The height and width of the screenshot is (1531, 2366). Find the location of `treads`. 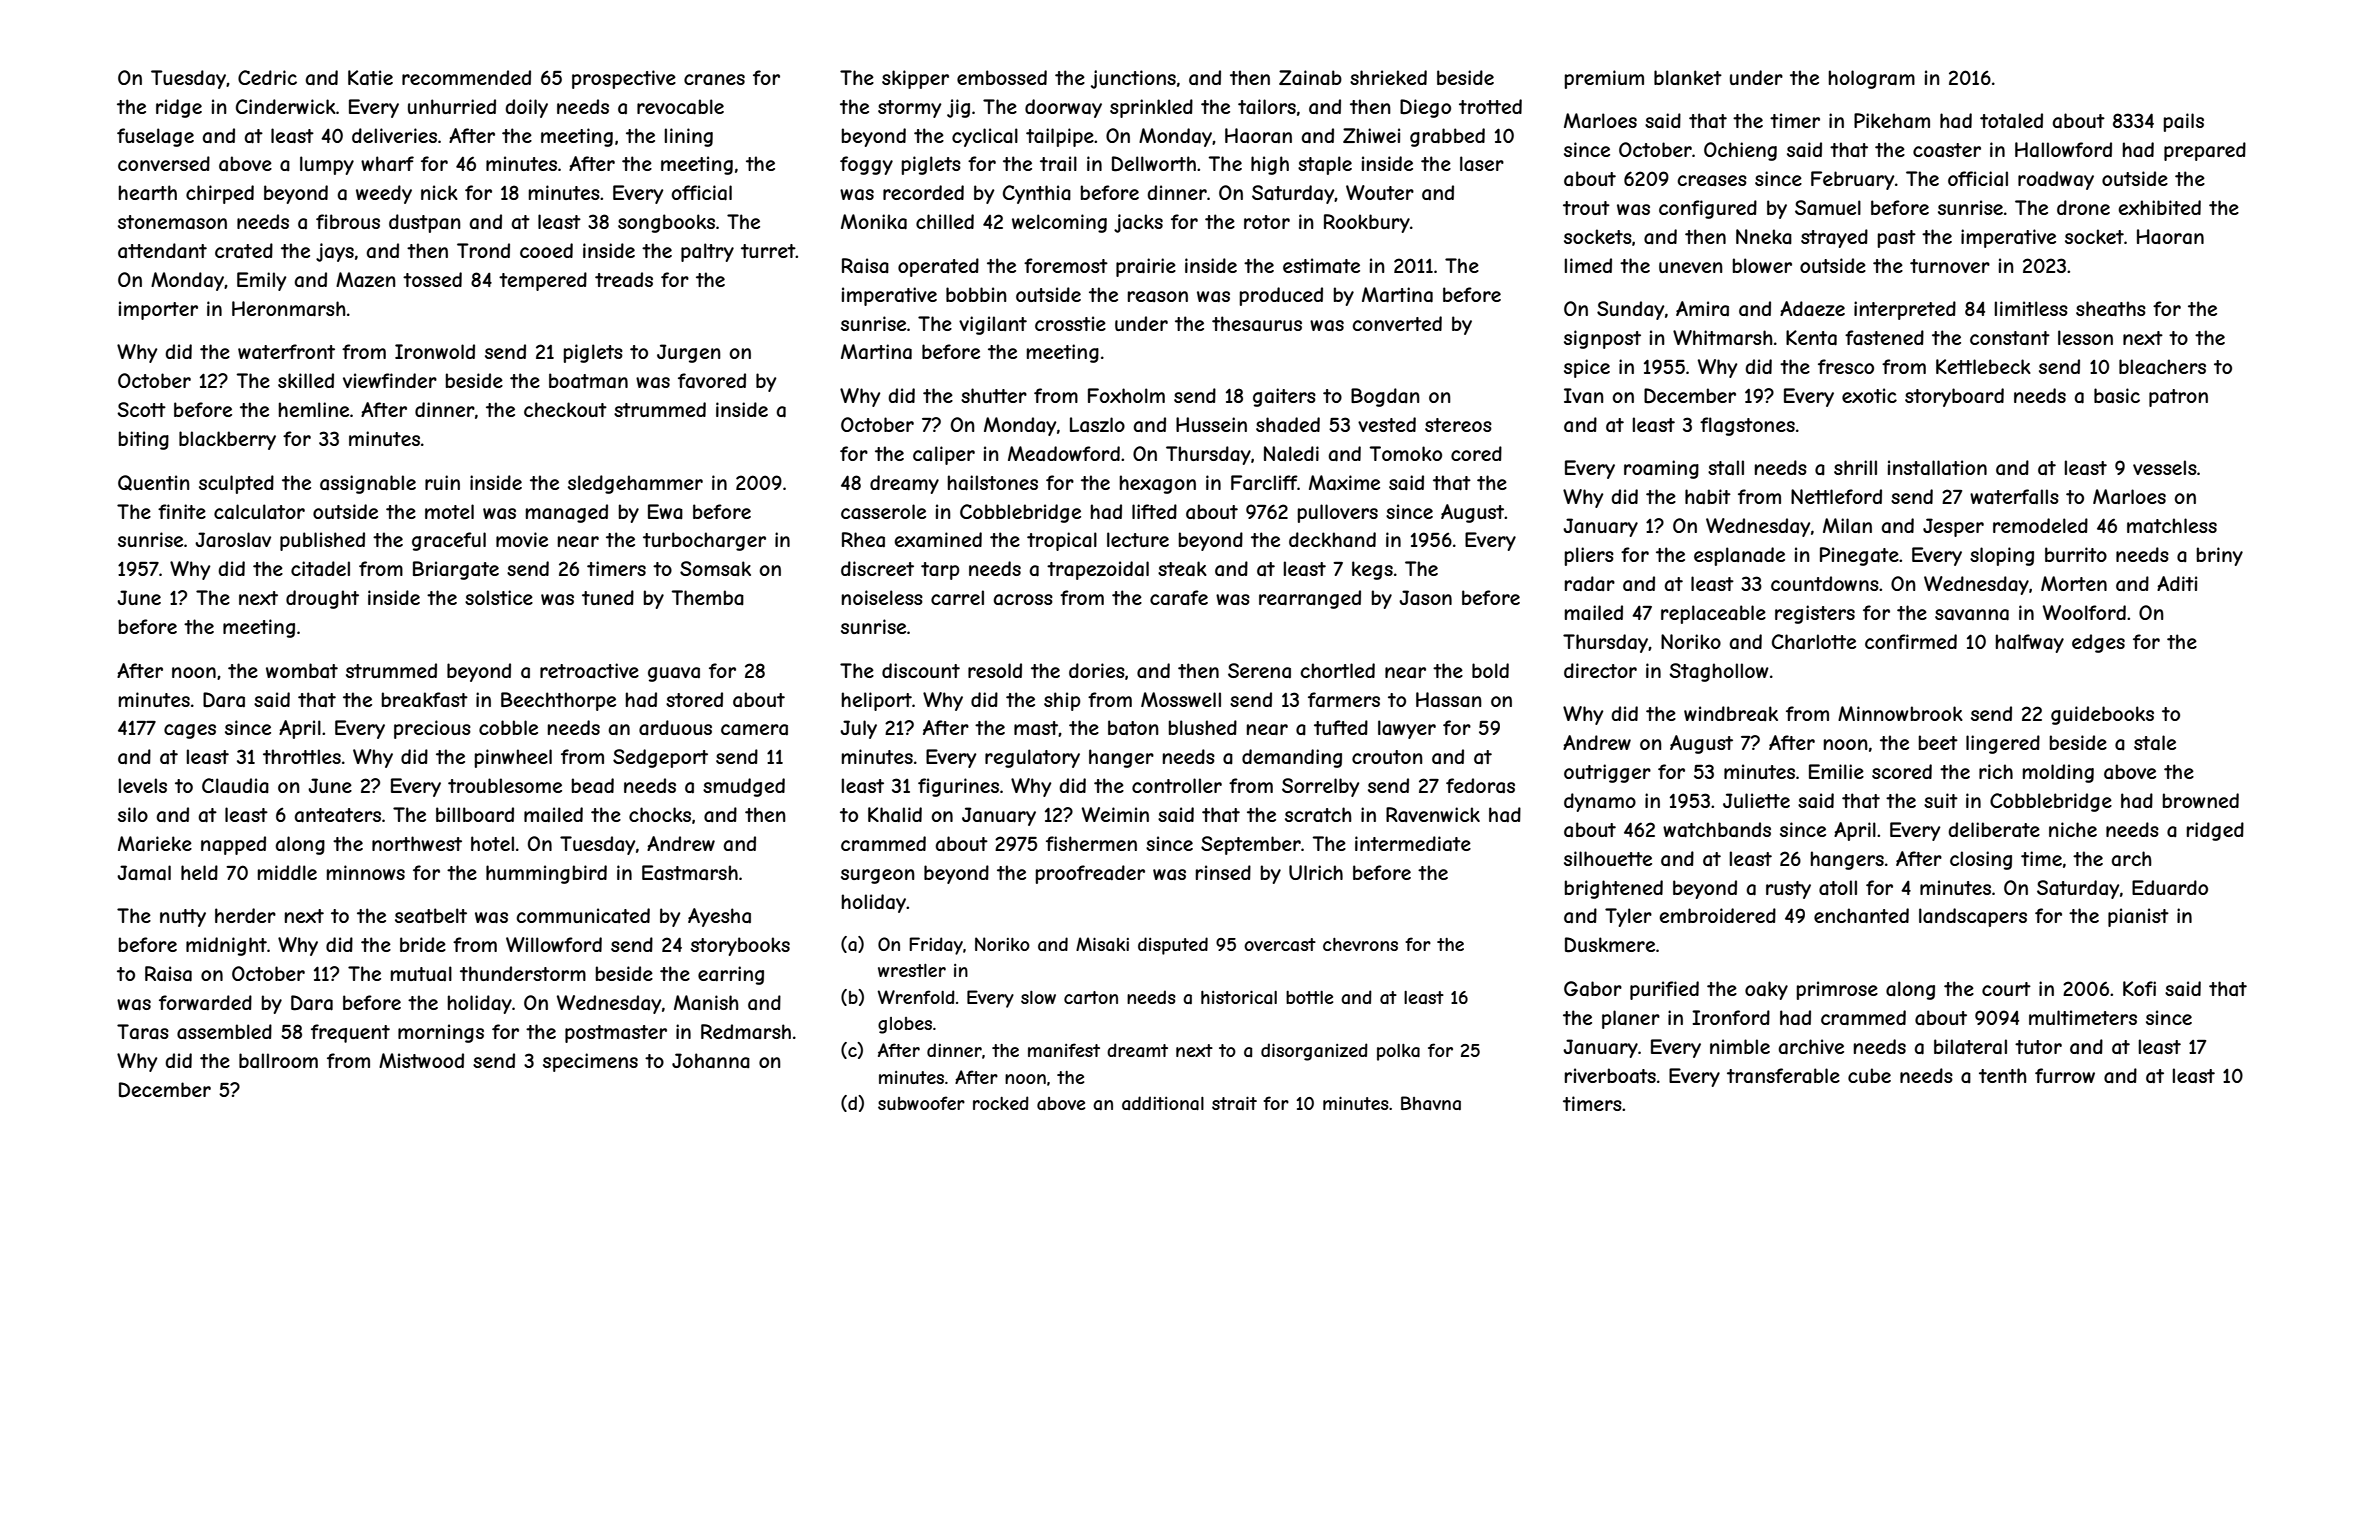

treads is located at coordinates (624, 280).
